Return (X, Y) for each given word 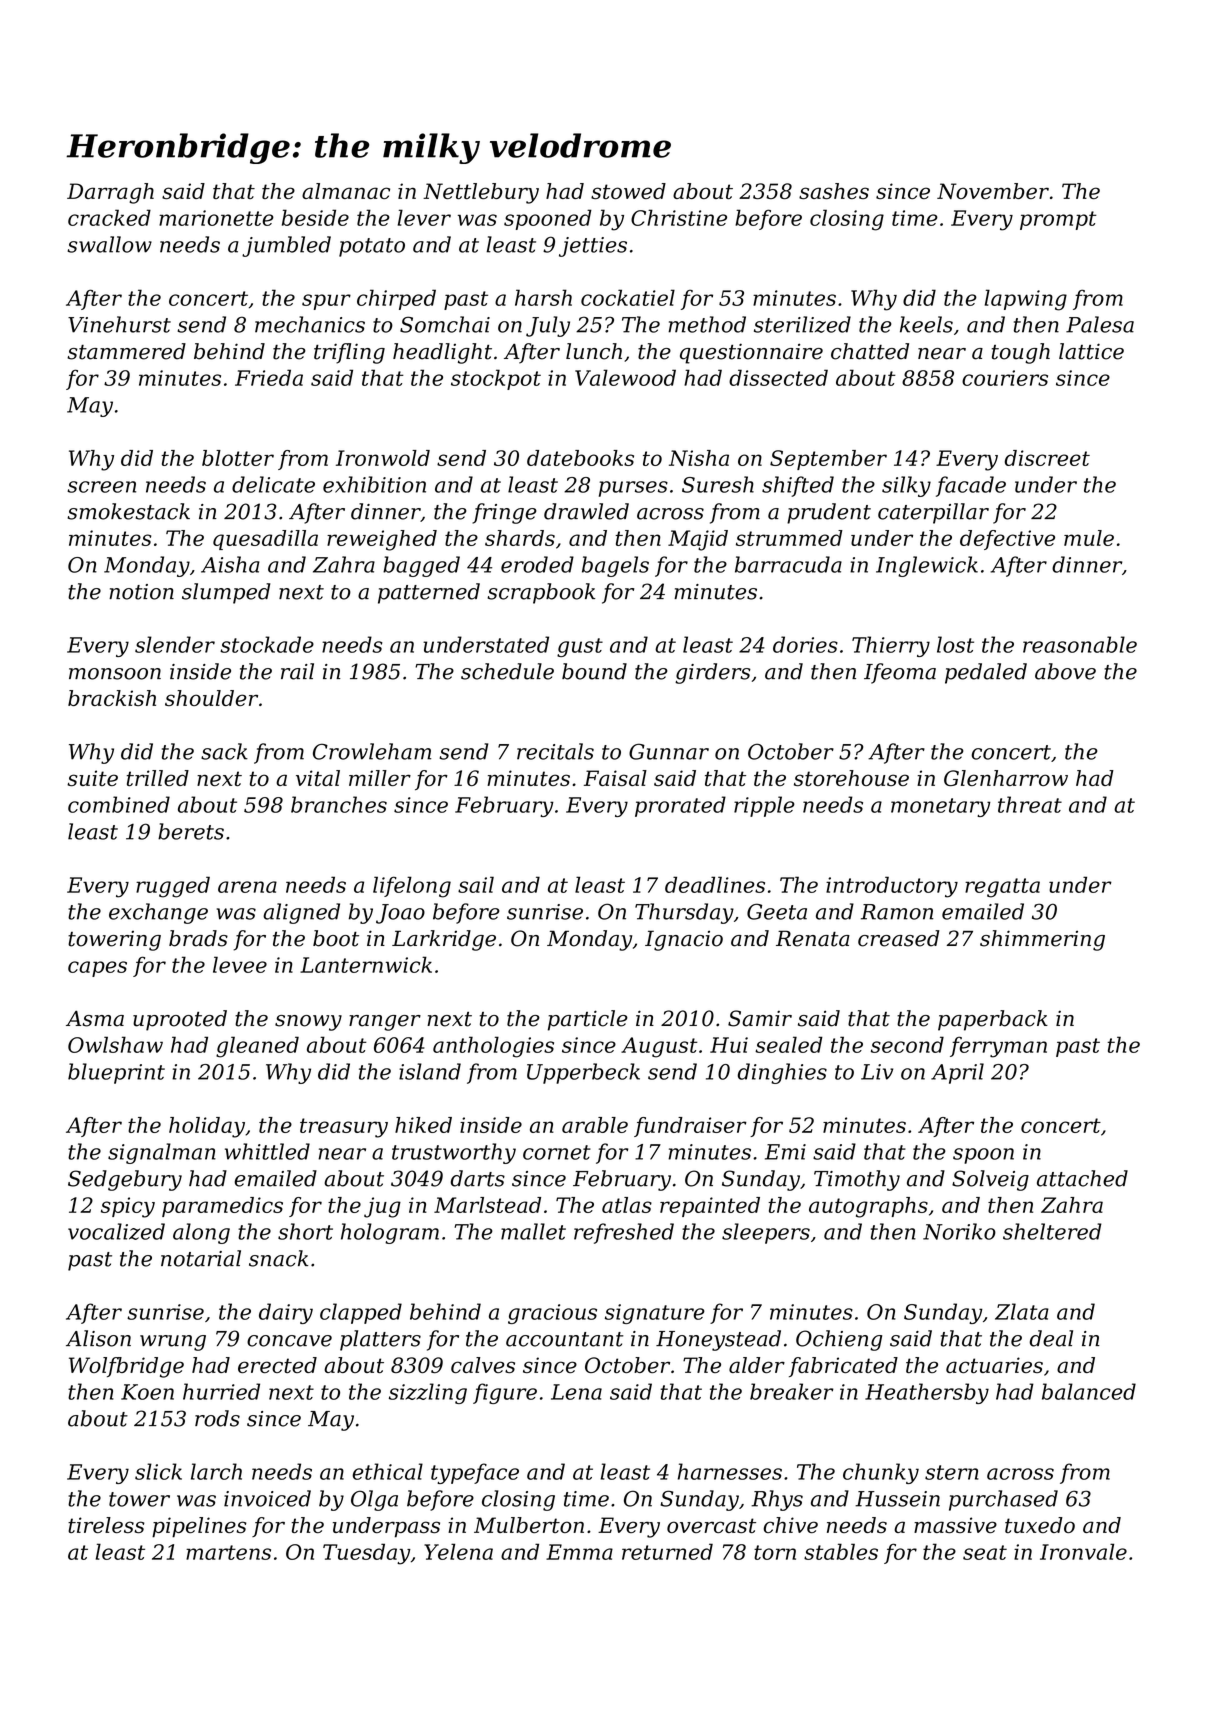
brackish (112, 698)
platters (380, 1340)
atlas (627, 1205)
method (707, 324)
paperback (993, 1020)
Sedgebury (125, 1180)
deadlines (715, 884)
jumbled (286, 246)
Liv (877, 1072)
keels (926, 324)
